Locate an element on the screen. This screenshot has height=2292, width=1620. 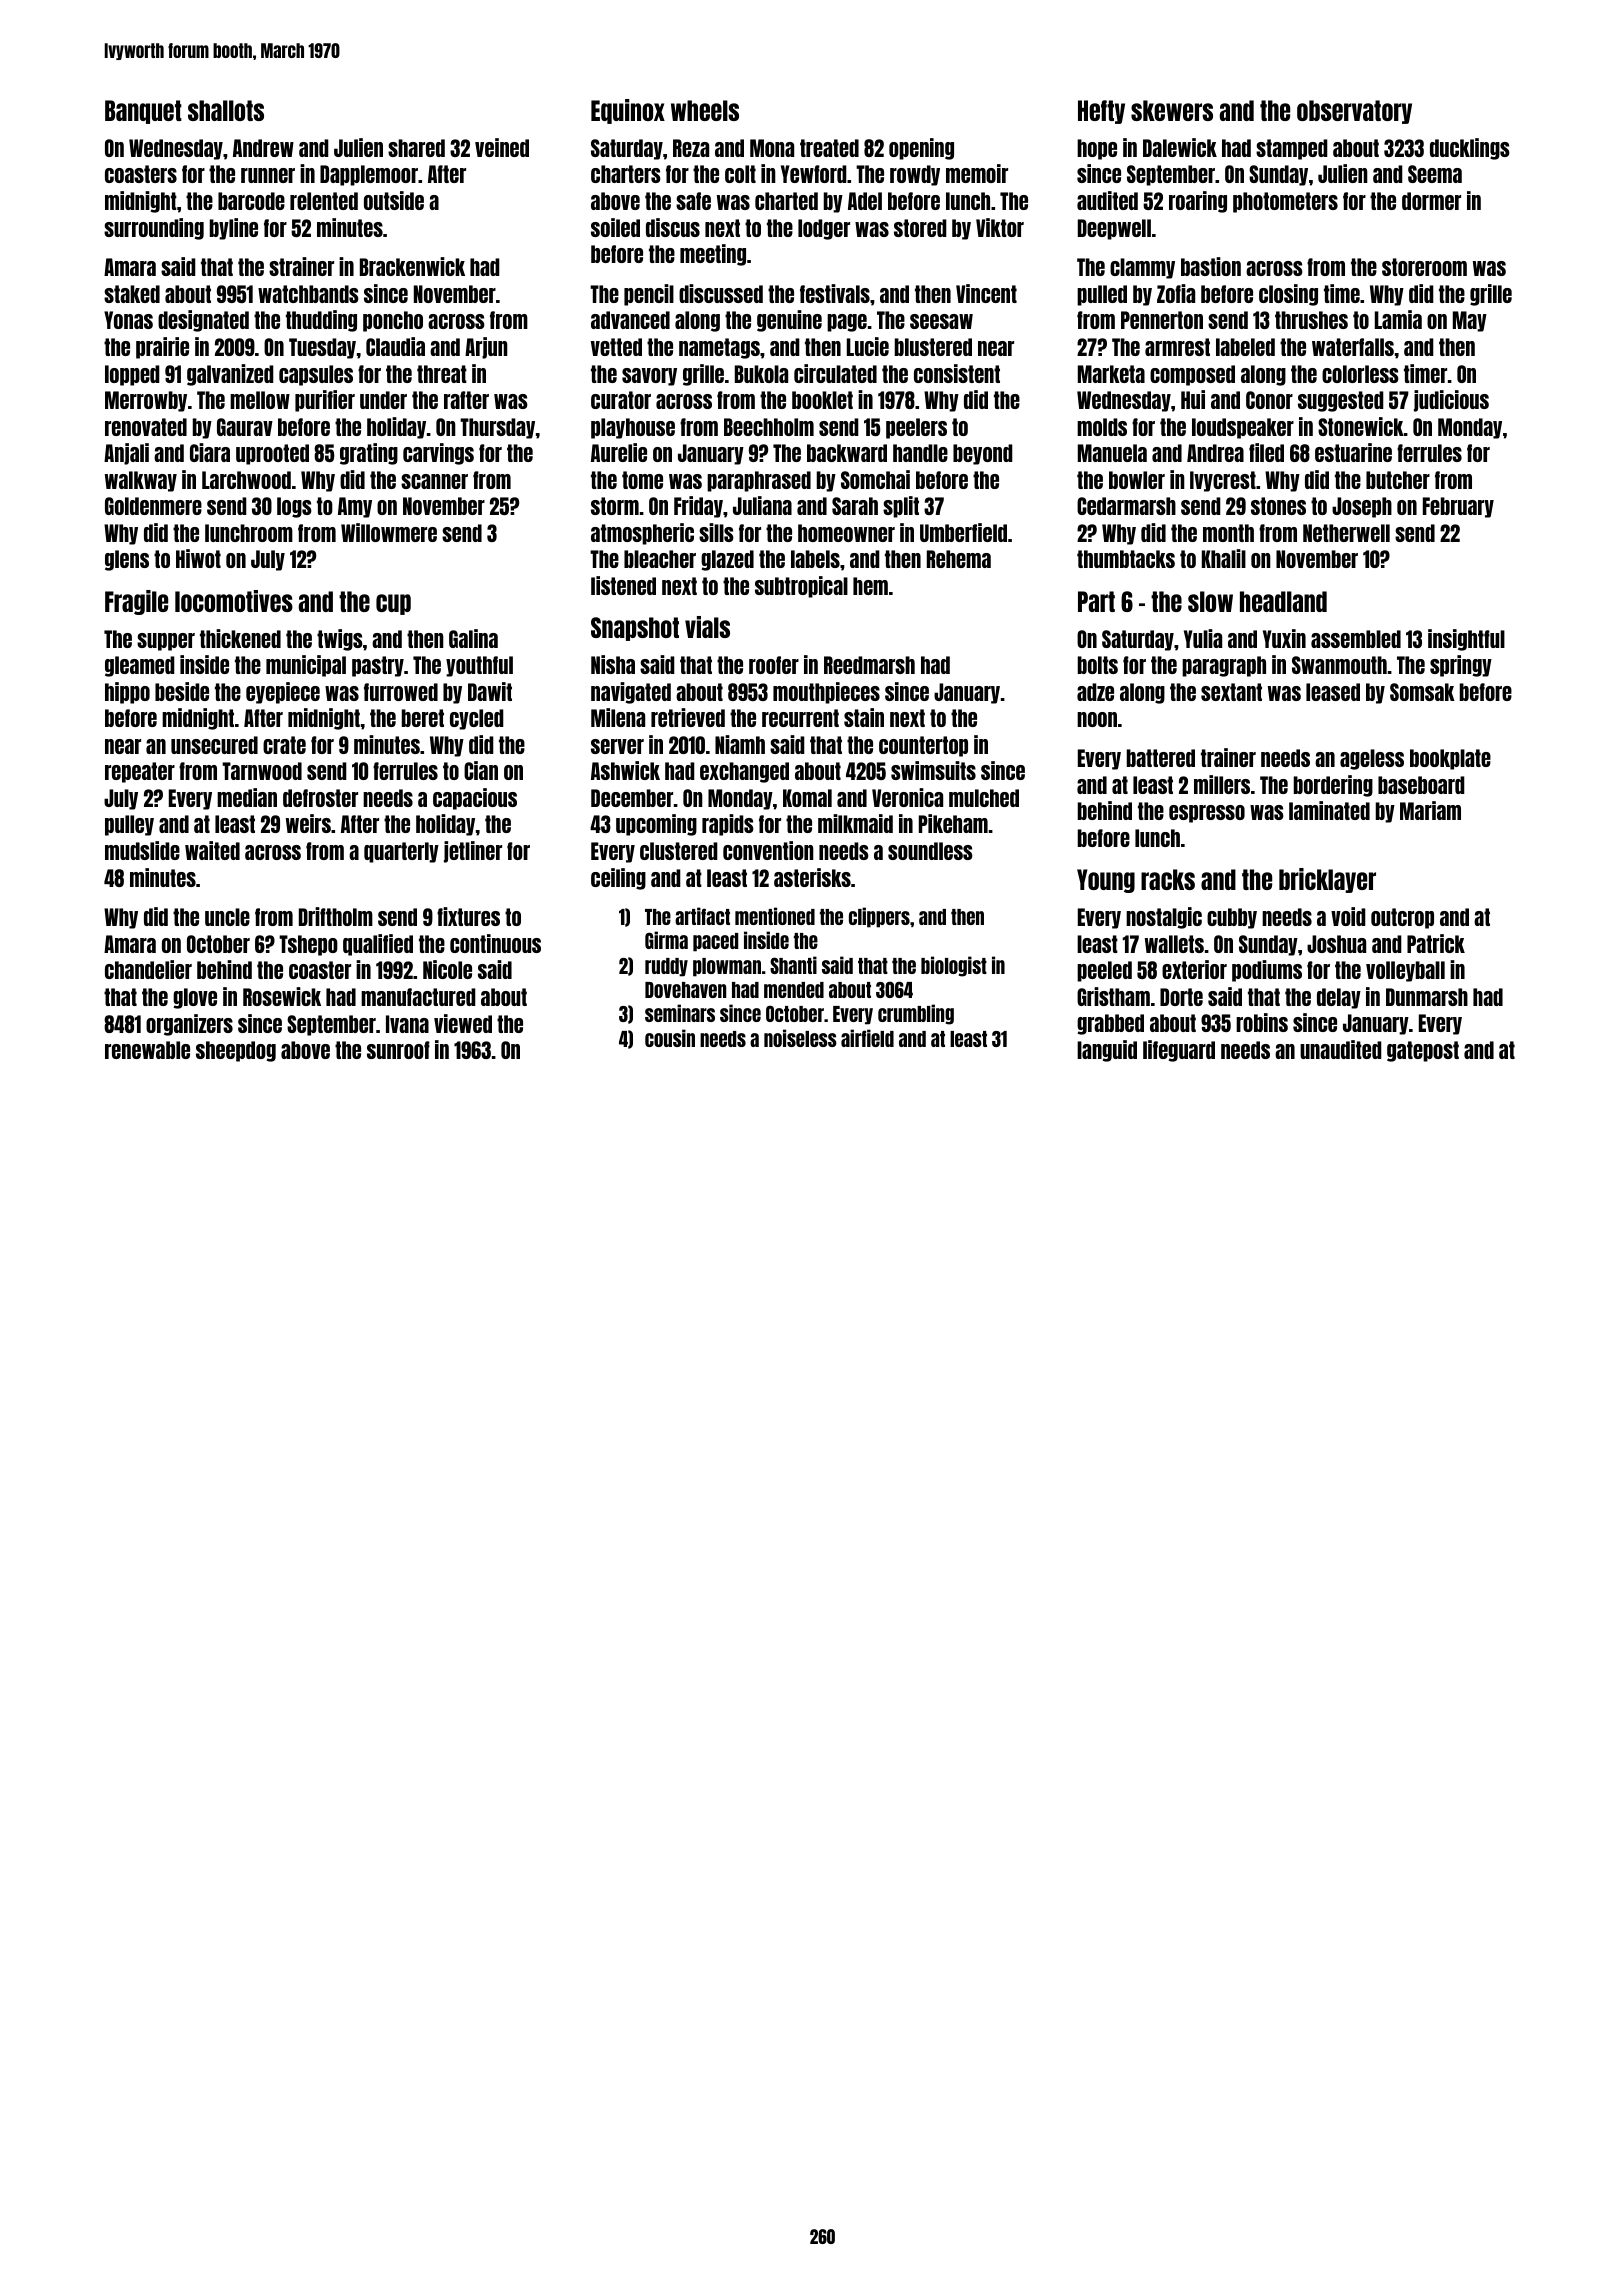
cycled is located at coordinates (477, 719).
